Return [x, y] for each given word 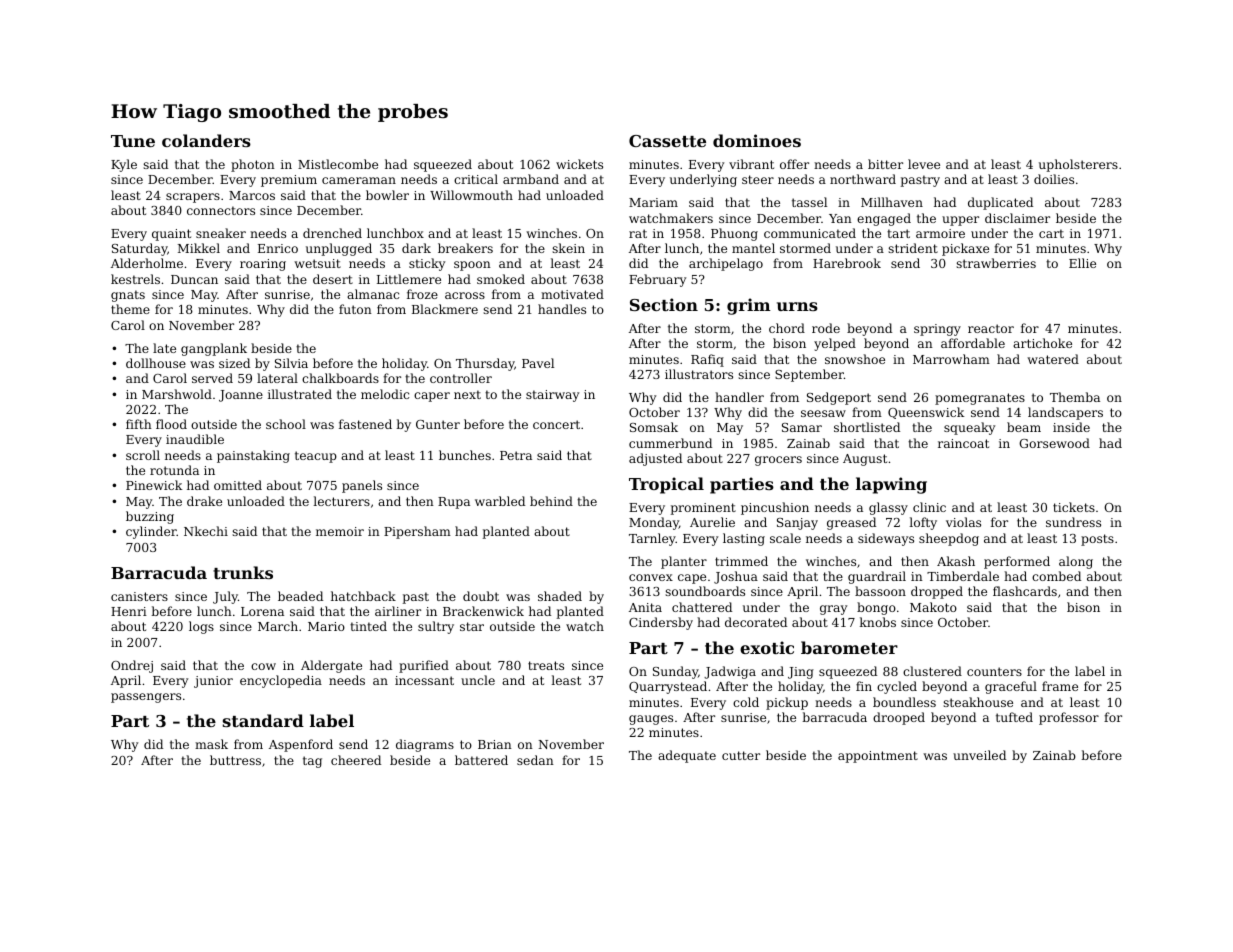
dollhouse [156, 363]
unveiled [979, 755]
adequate [687, 756]
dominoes [757, 140]
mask [211, 744]
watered [1053, 359]
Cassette [667, 141]
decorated [756, 622]
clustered [932, 671]
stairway [552, 396]
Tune [133, 141]
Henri [129, 611]
